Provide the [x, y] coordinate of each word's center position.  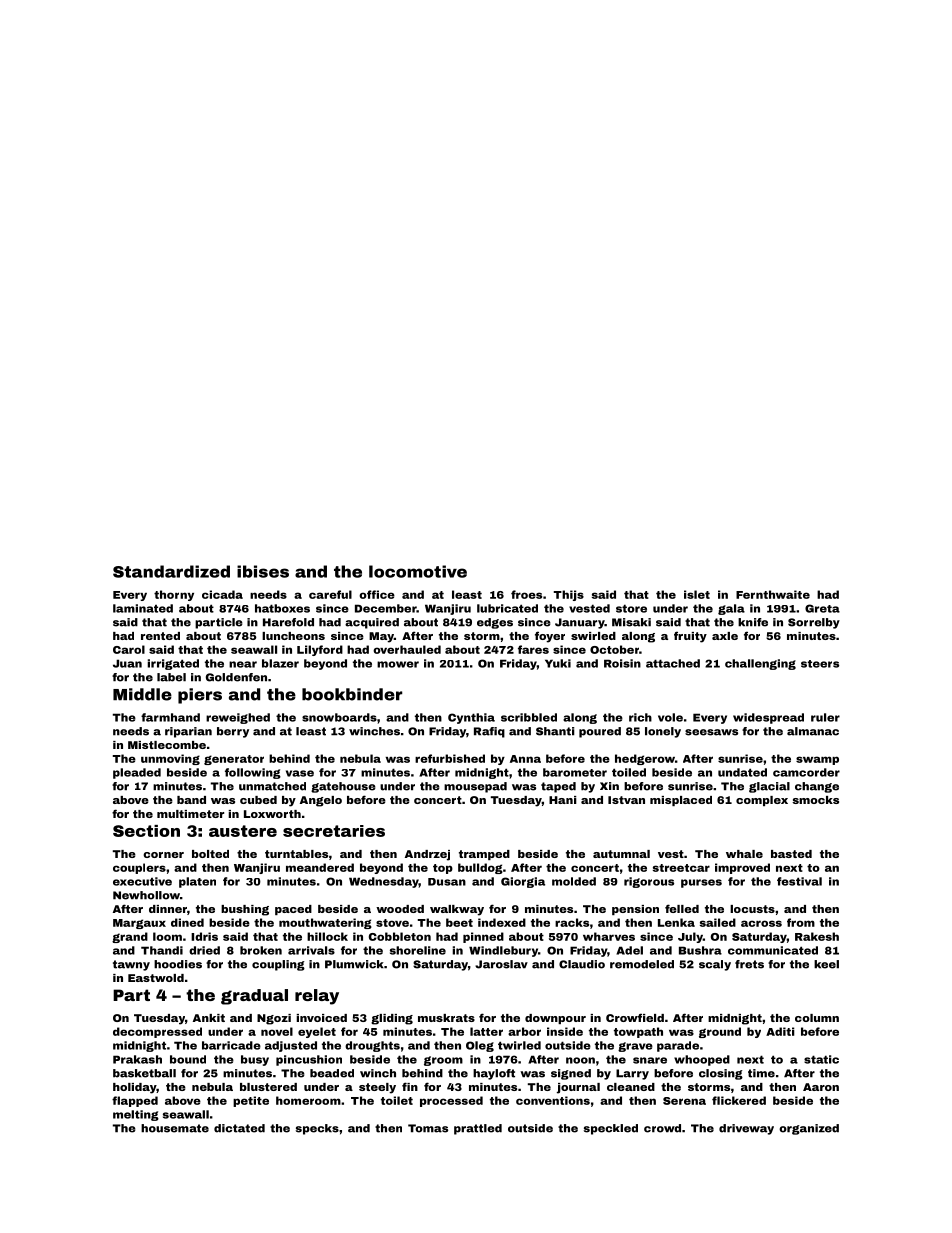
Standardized [171, 571]
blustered [268, 1087]
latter [486, 1031]
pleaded [137, 773]
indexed [502, 922]
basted [791, 854]
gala [731, 609]
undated [742, 772]
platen [197, 882]
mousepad [475, 787]
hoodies [178, 964]
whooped [702, 1060]
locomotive [418, 571]
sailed [718, 922]
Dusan [447, 882]
